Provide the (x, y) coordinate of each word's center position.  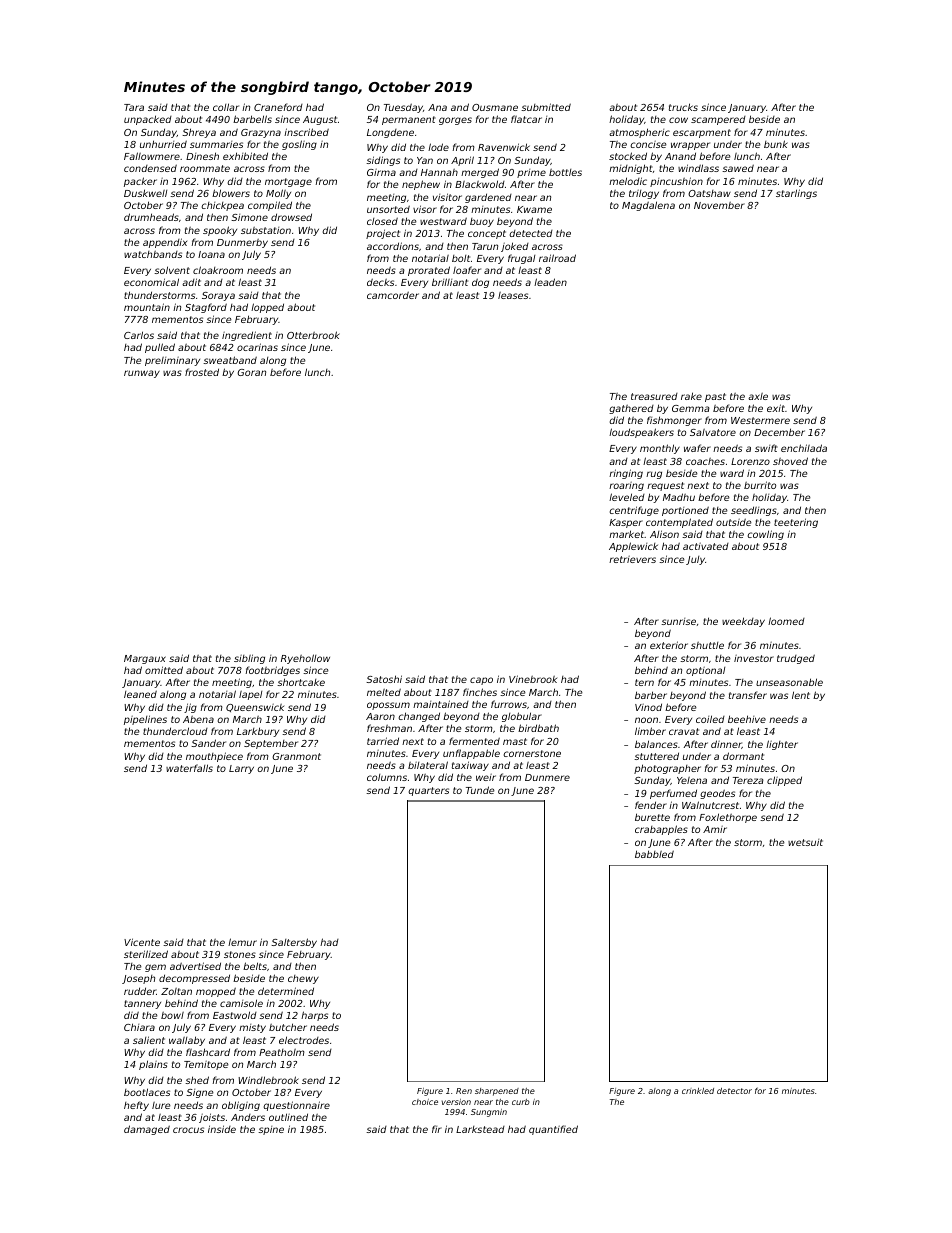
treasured (654, 396)
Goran (251, 372)
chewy (303, 979)
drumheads (151, 217)
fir (437, 1129)
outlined (288, 1117)
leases (513, 295)
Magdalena (648, 206)
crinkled (698, 1091)
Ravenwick (504, 147)
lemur (242, 942)
